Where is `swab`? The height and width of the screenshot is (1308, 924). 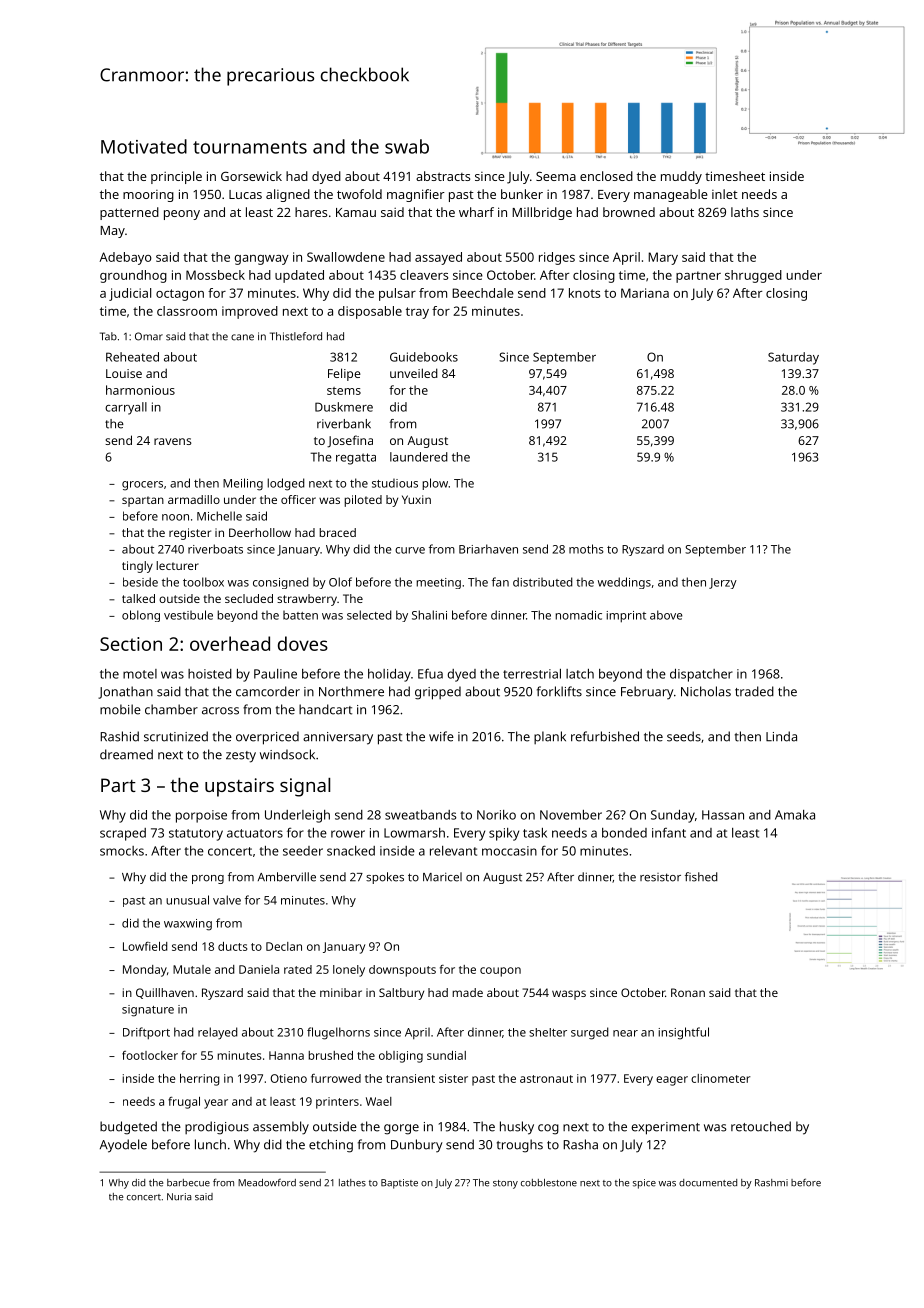
swab is located at coordinates (407, 146).
